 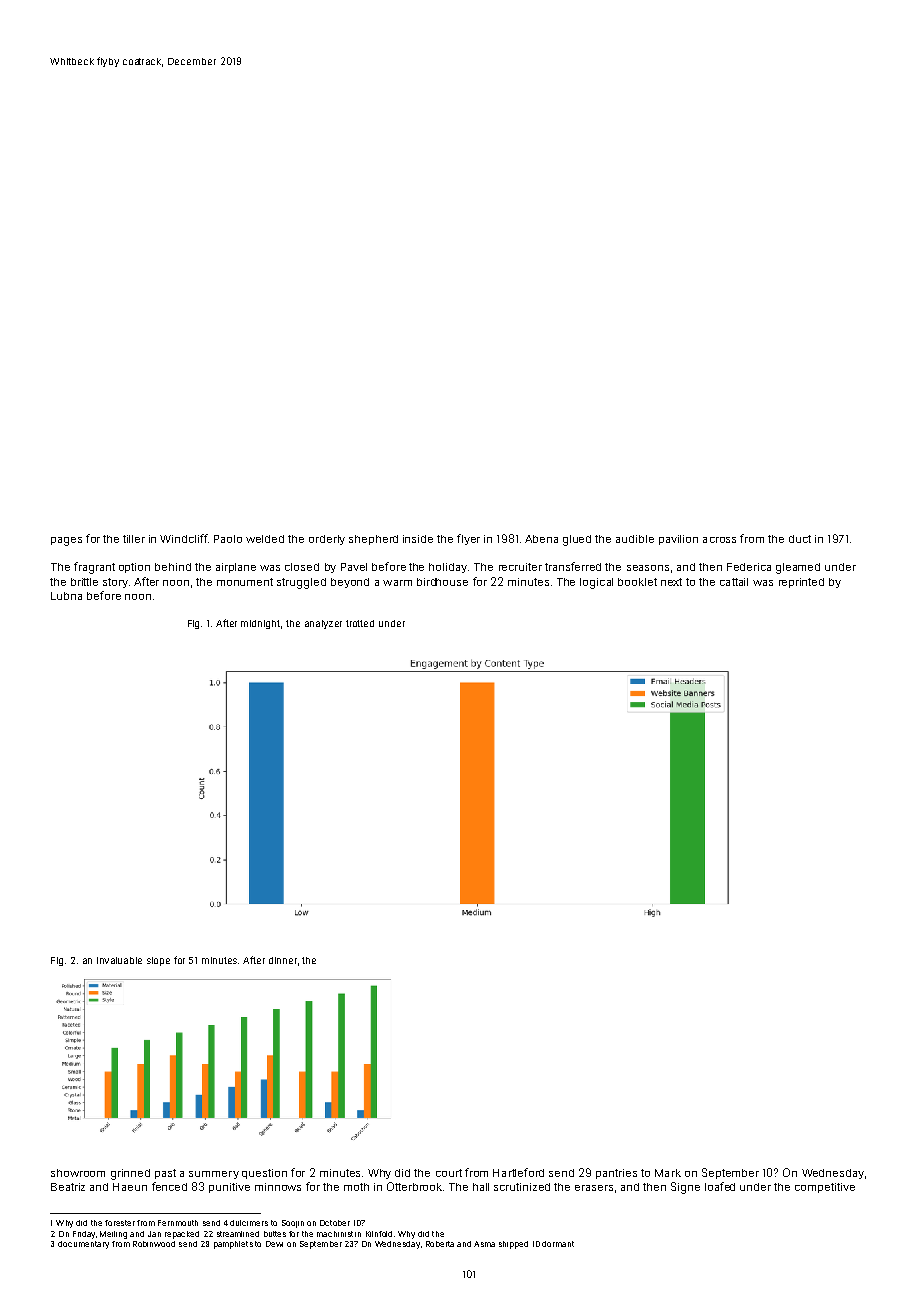 What do you see at coordinates (260, 624) in the screenshot?
I see `midnight` at bounding box center [260, 624].
